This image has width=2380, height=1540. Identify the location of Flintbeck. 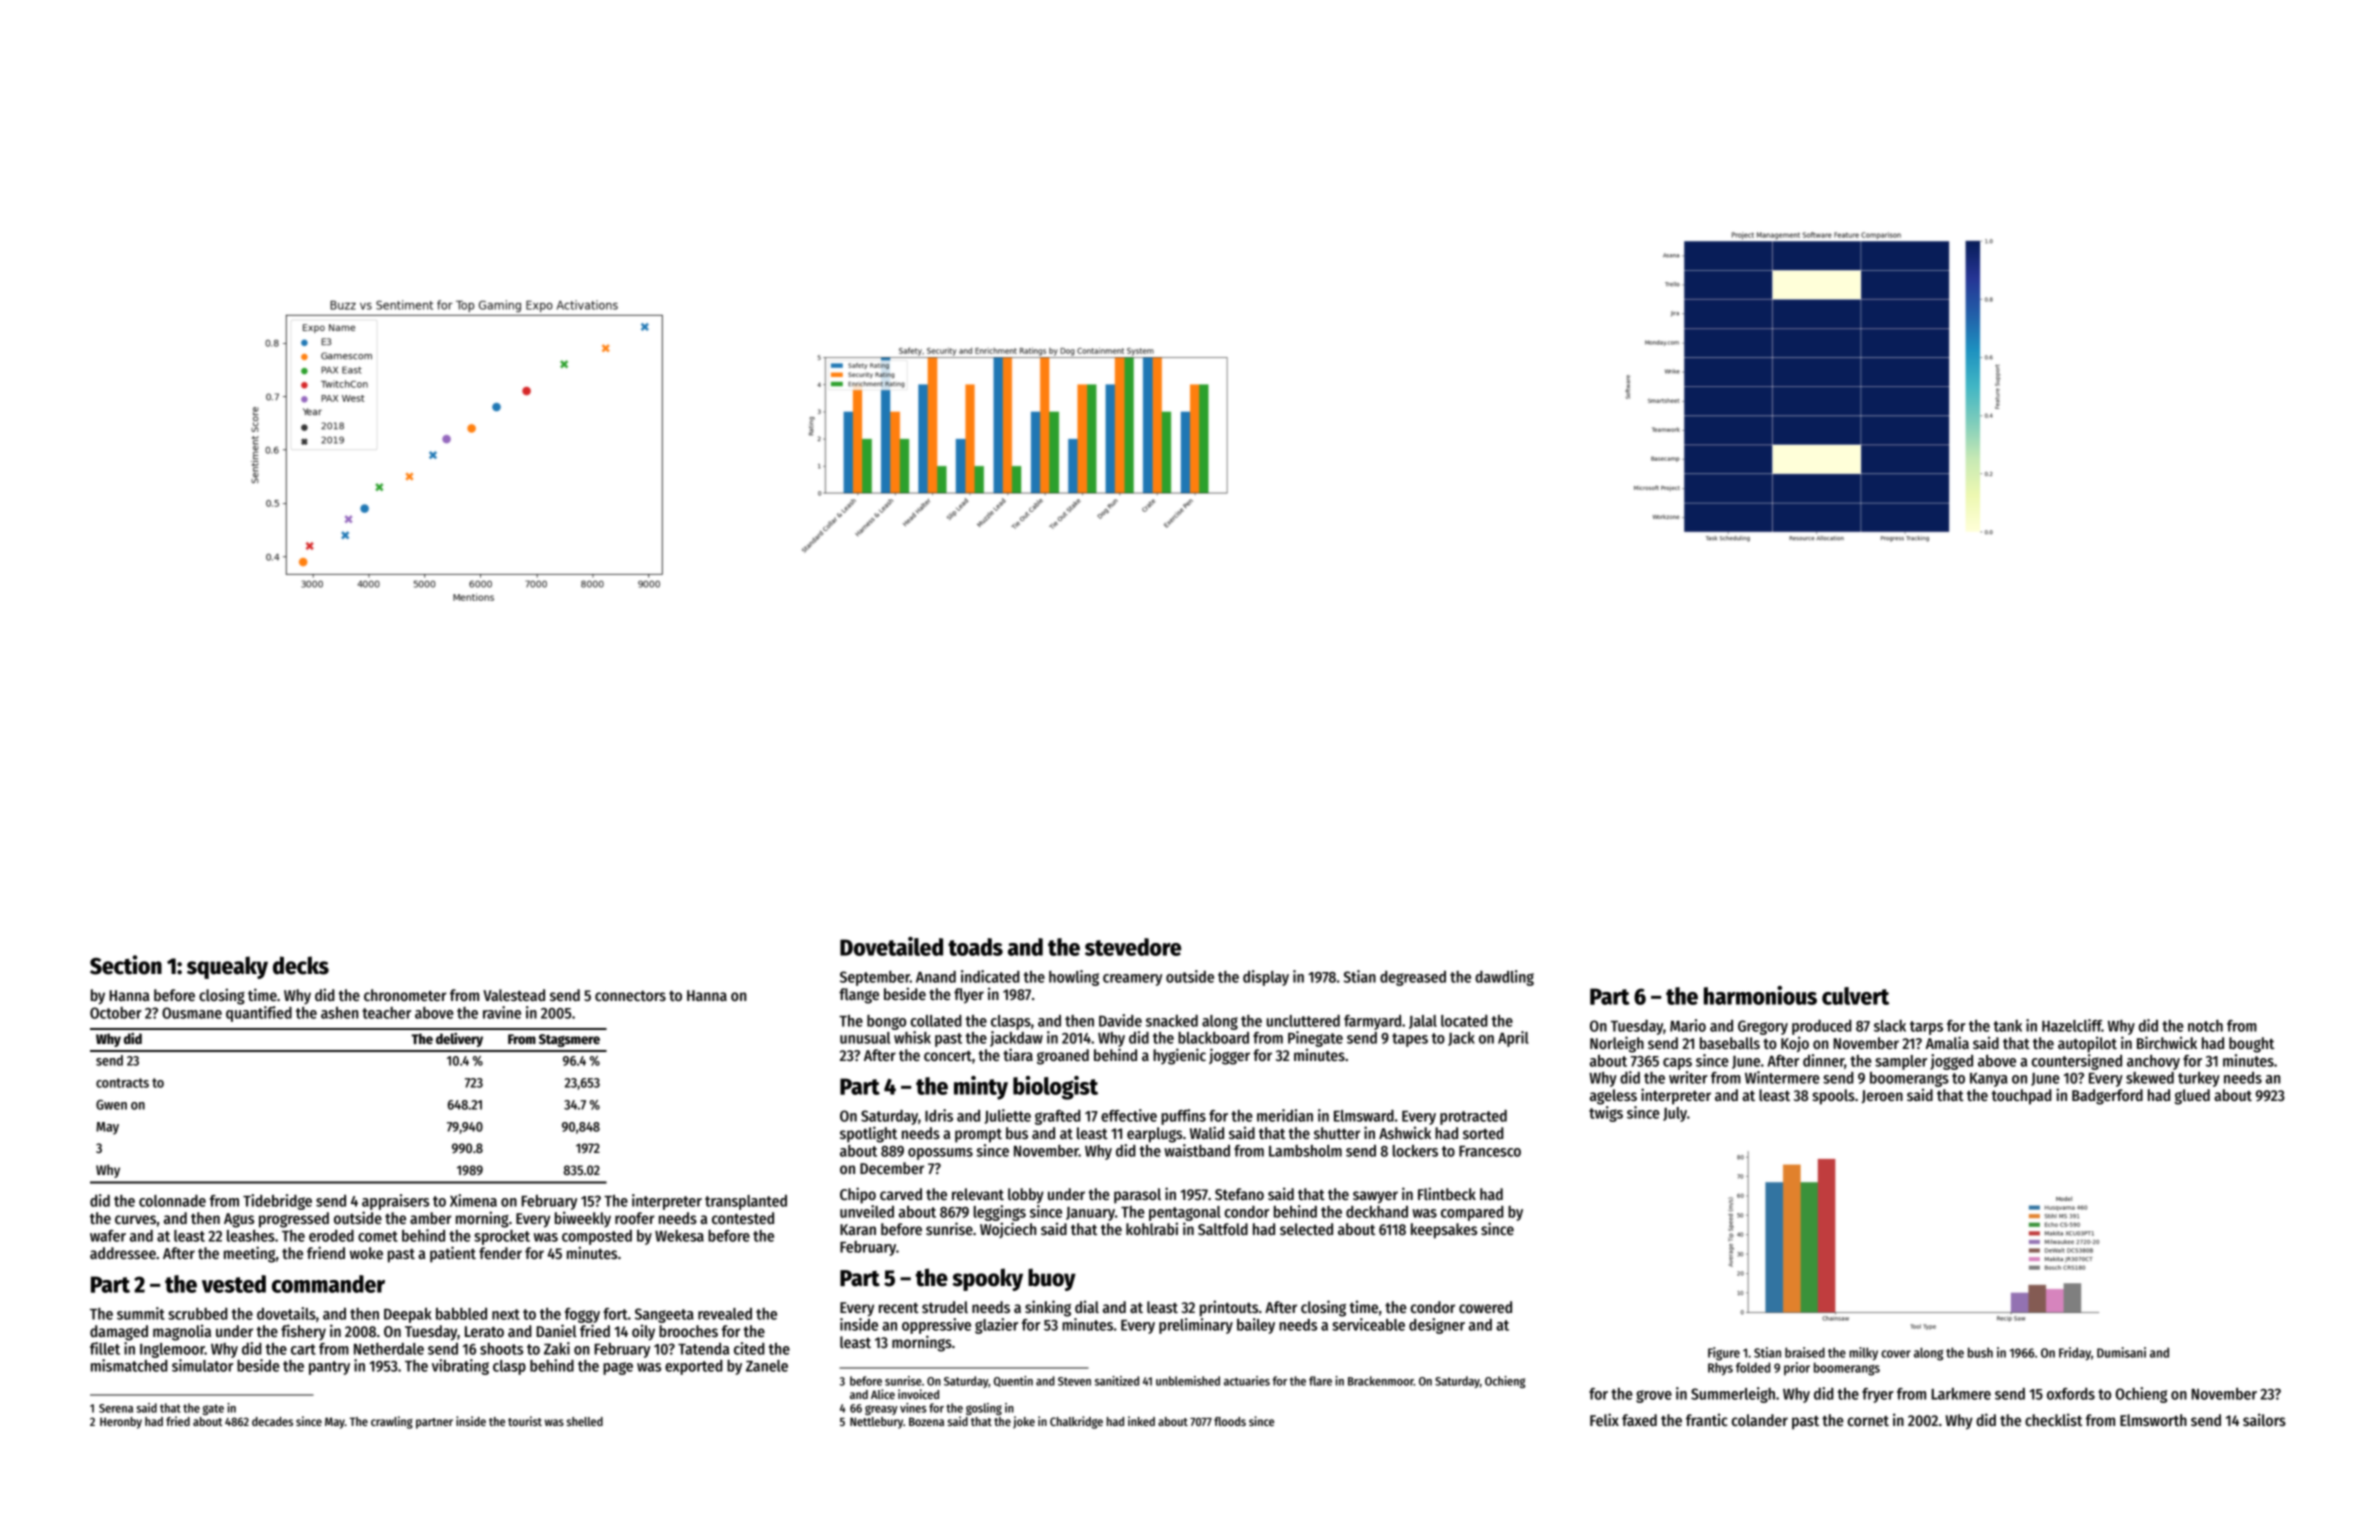
(1447, 1193).
